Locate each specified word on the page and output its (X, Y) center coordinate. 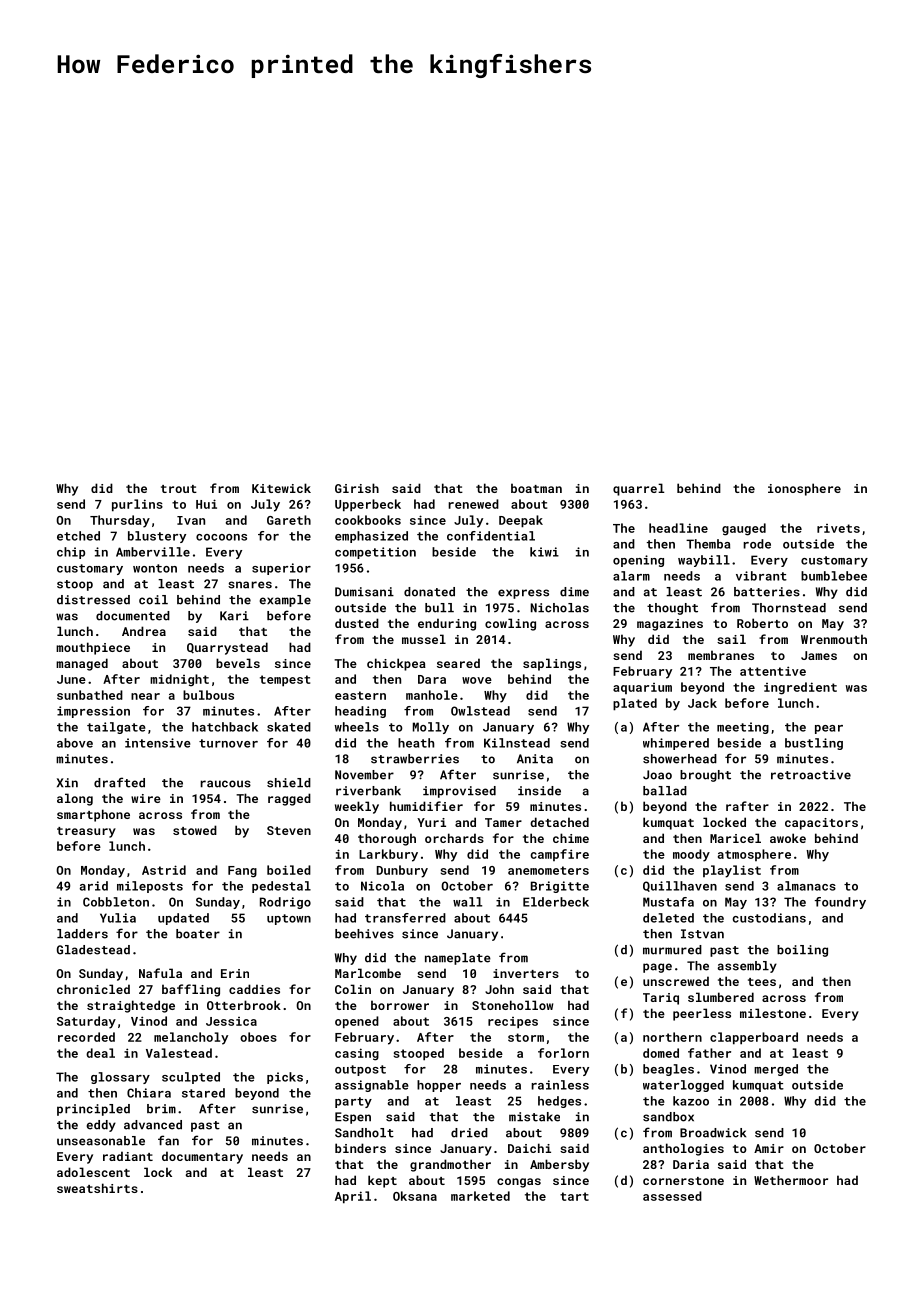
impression (93, 712)
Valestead (179, 1053)
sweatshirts (97, 1188)
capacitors (821, 824)
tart (574, 1196)
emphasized (371, 537)
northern (672, 1037)
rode (757, 544)
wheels (357, 727)
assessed (672, 1196)
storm (526, 1037)
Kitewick (281, 488)
